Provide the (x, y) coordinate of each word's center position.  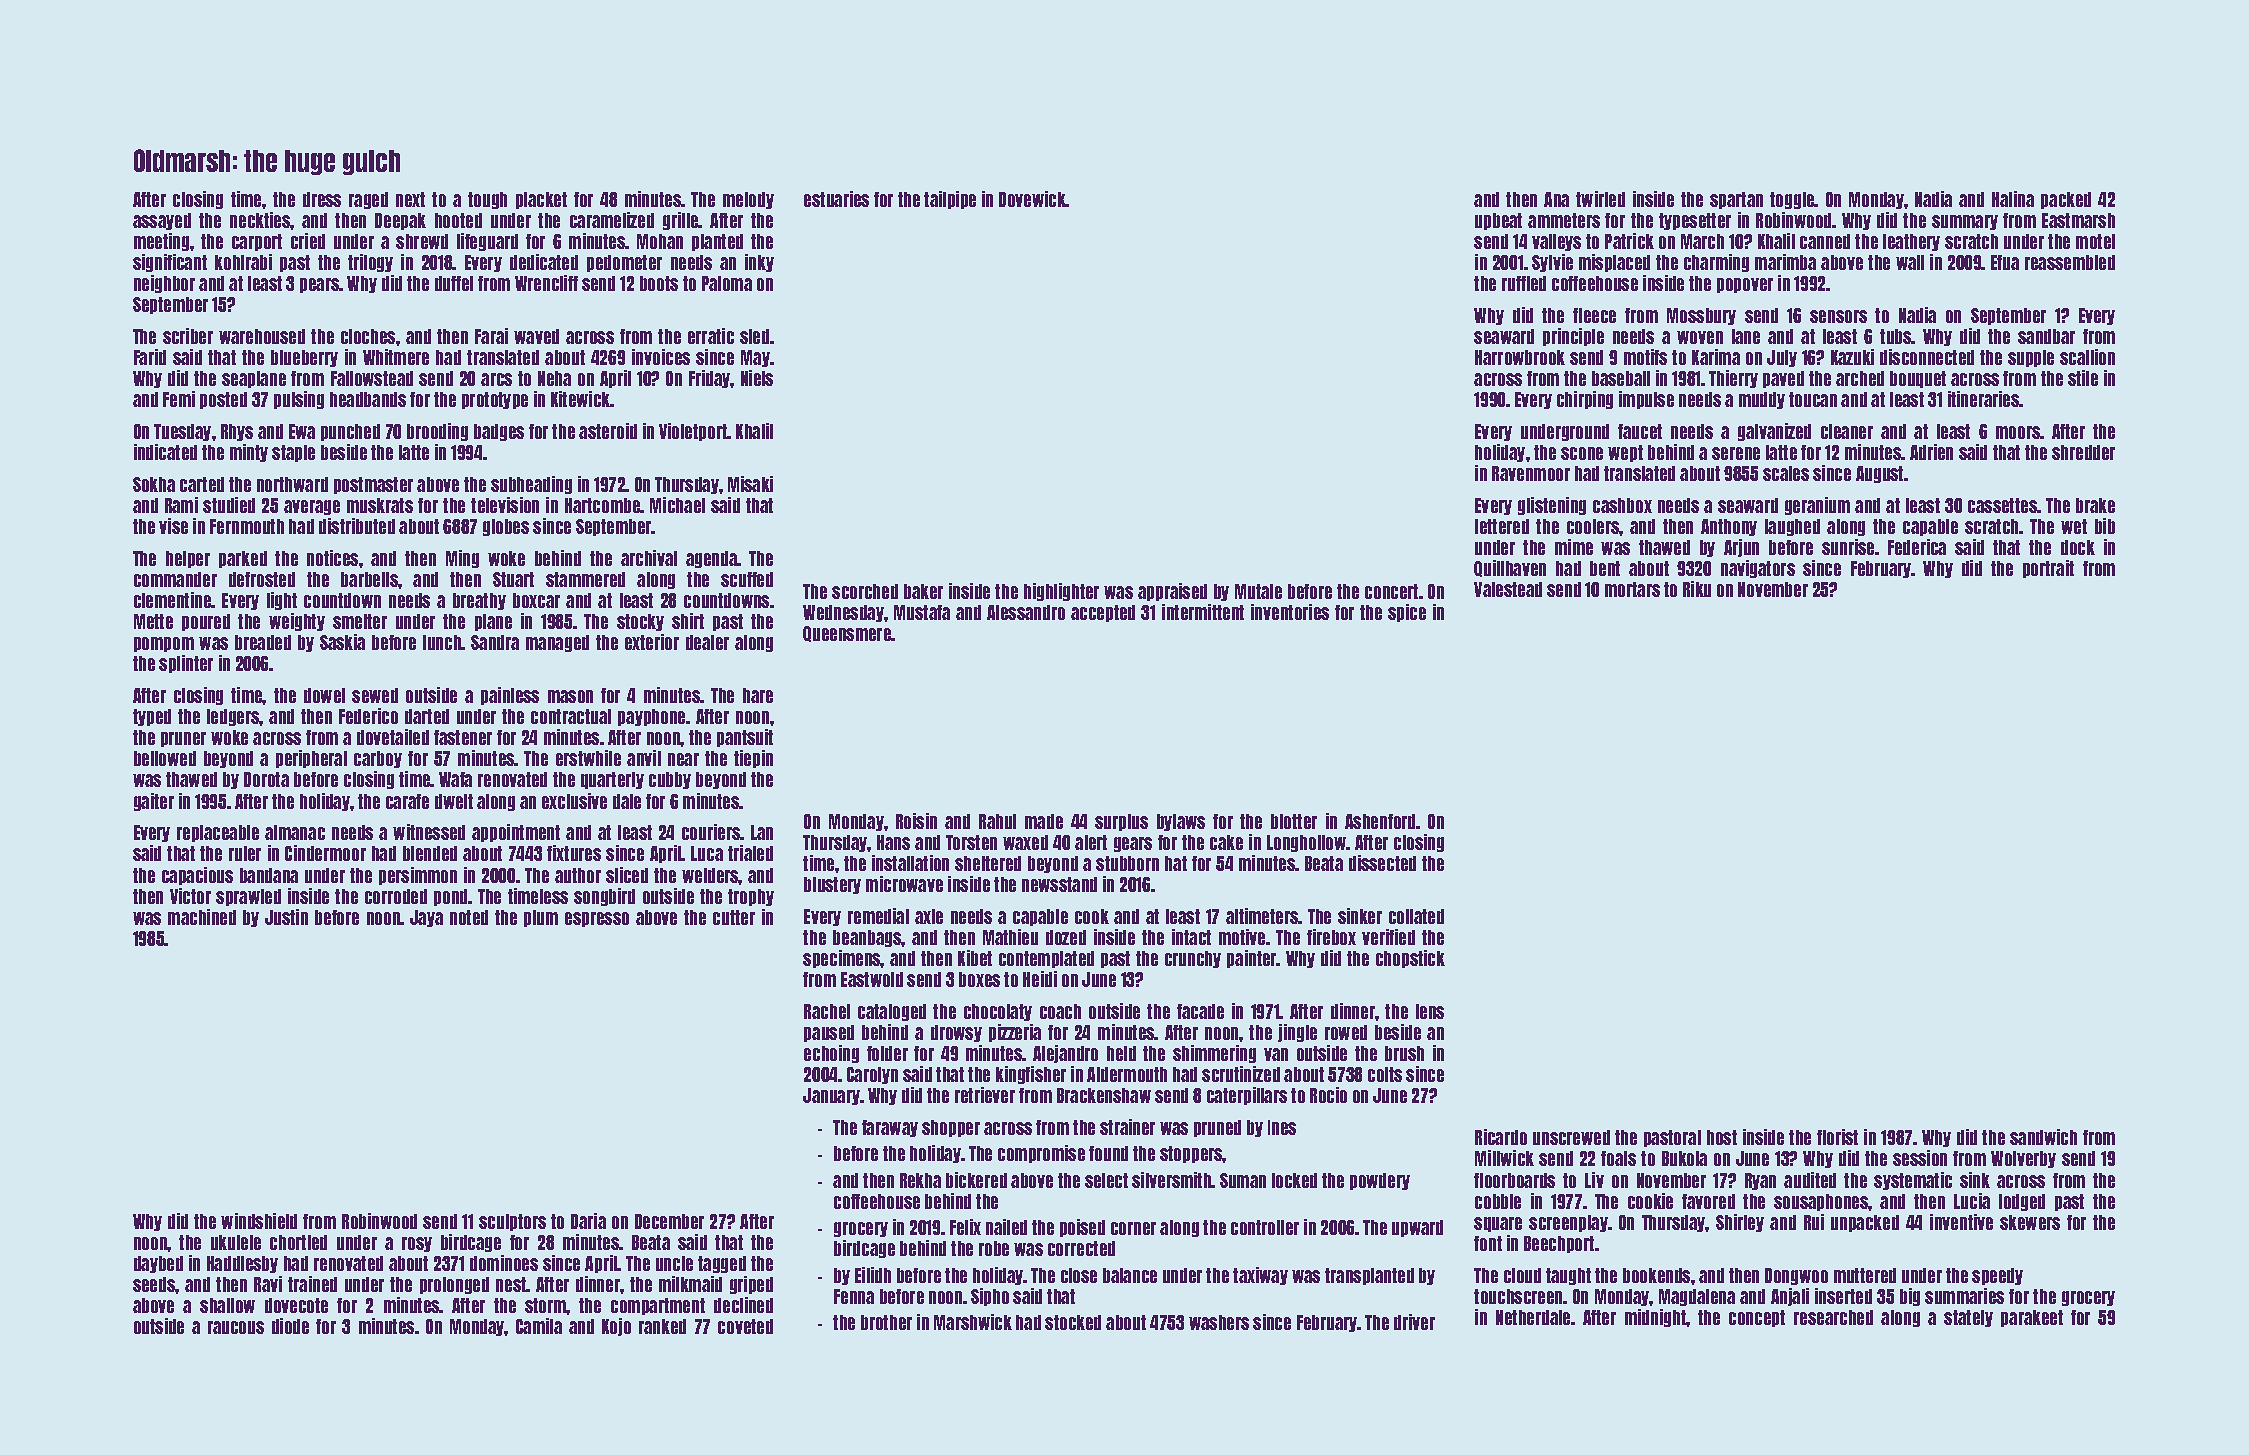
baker (923, 591)
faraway (890, 1128)
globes (506, 527)
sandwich (2043, 1137)
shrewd (422, 241)
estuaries (836, 199)
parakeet (2032, 1318)
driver (1414, 1322)
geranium (1817, 506)
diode (290, 1326)
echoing (831, 1054)
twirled (1600, 199)
